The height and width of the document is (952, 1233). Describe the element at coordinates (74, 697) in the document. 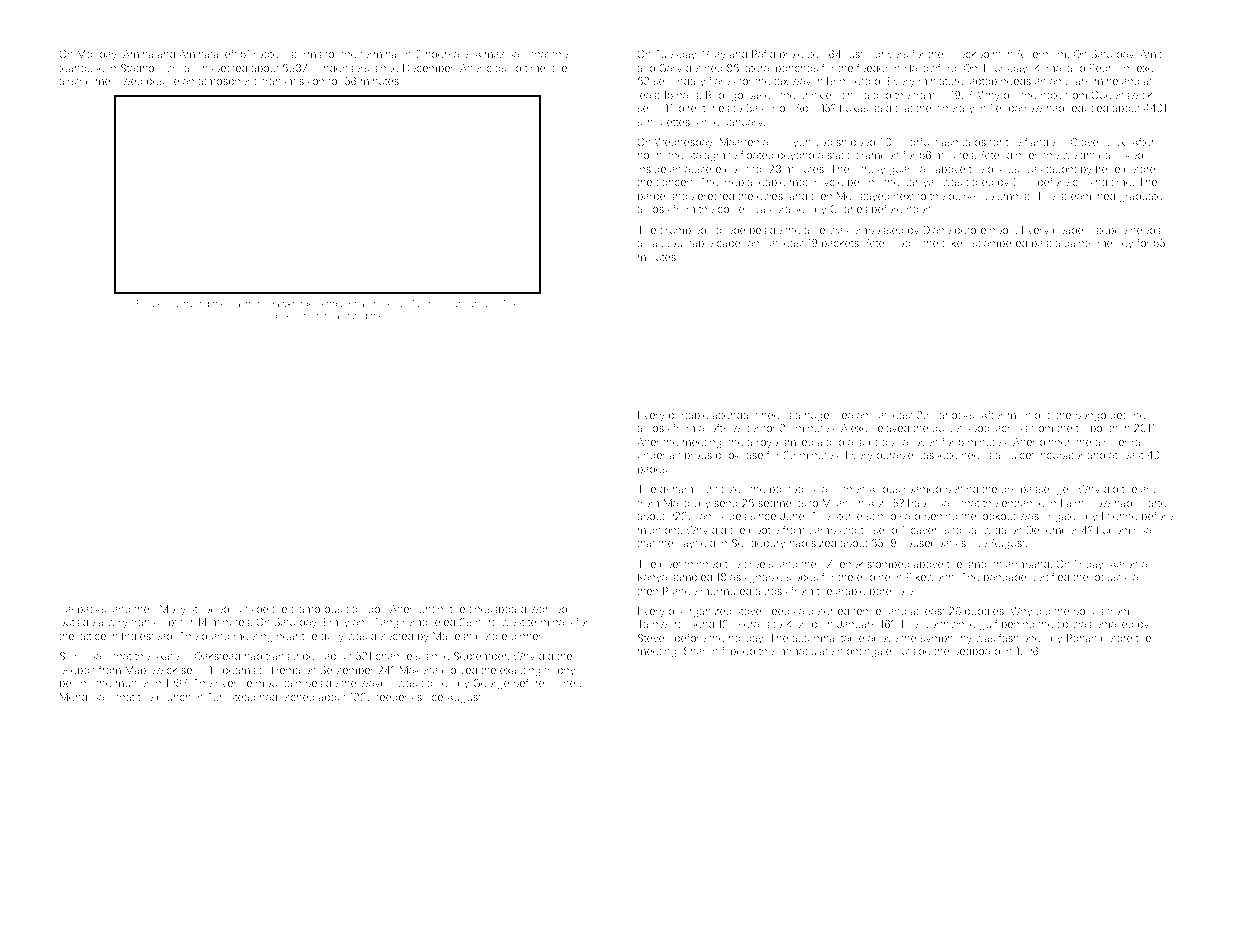

I see `Mehdi` at that location.
